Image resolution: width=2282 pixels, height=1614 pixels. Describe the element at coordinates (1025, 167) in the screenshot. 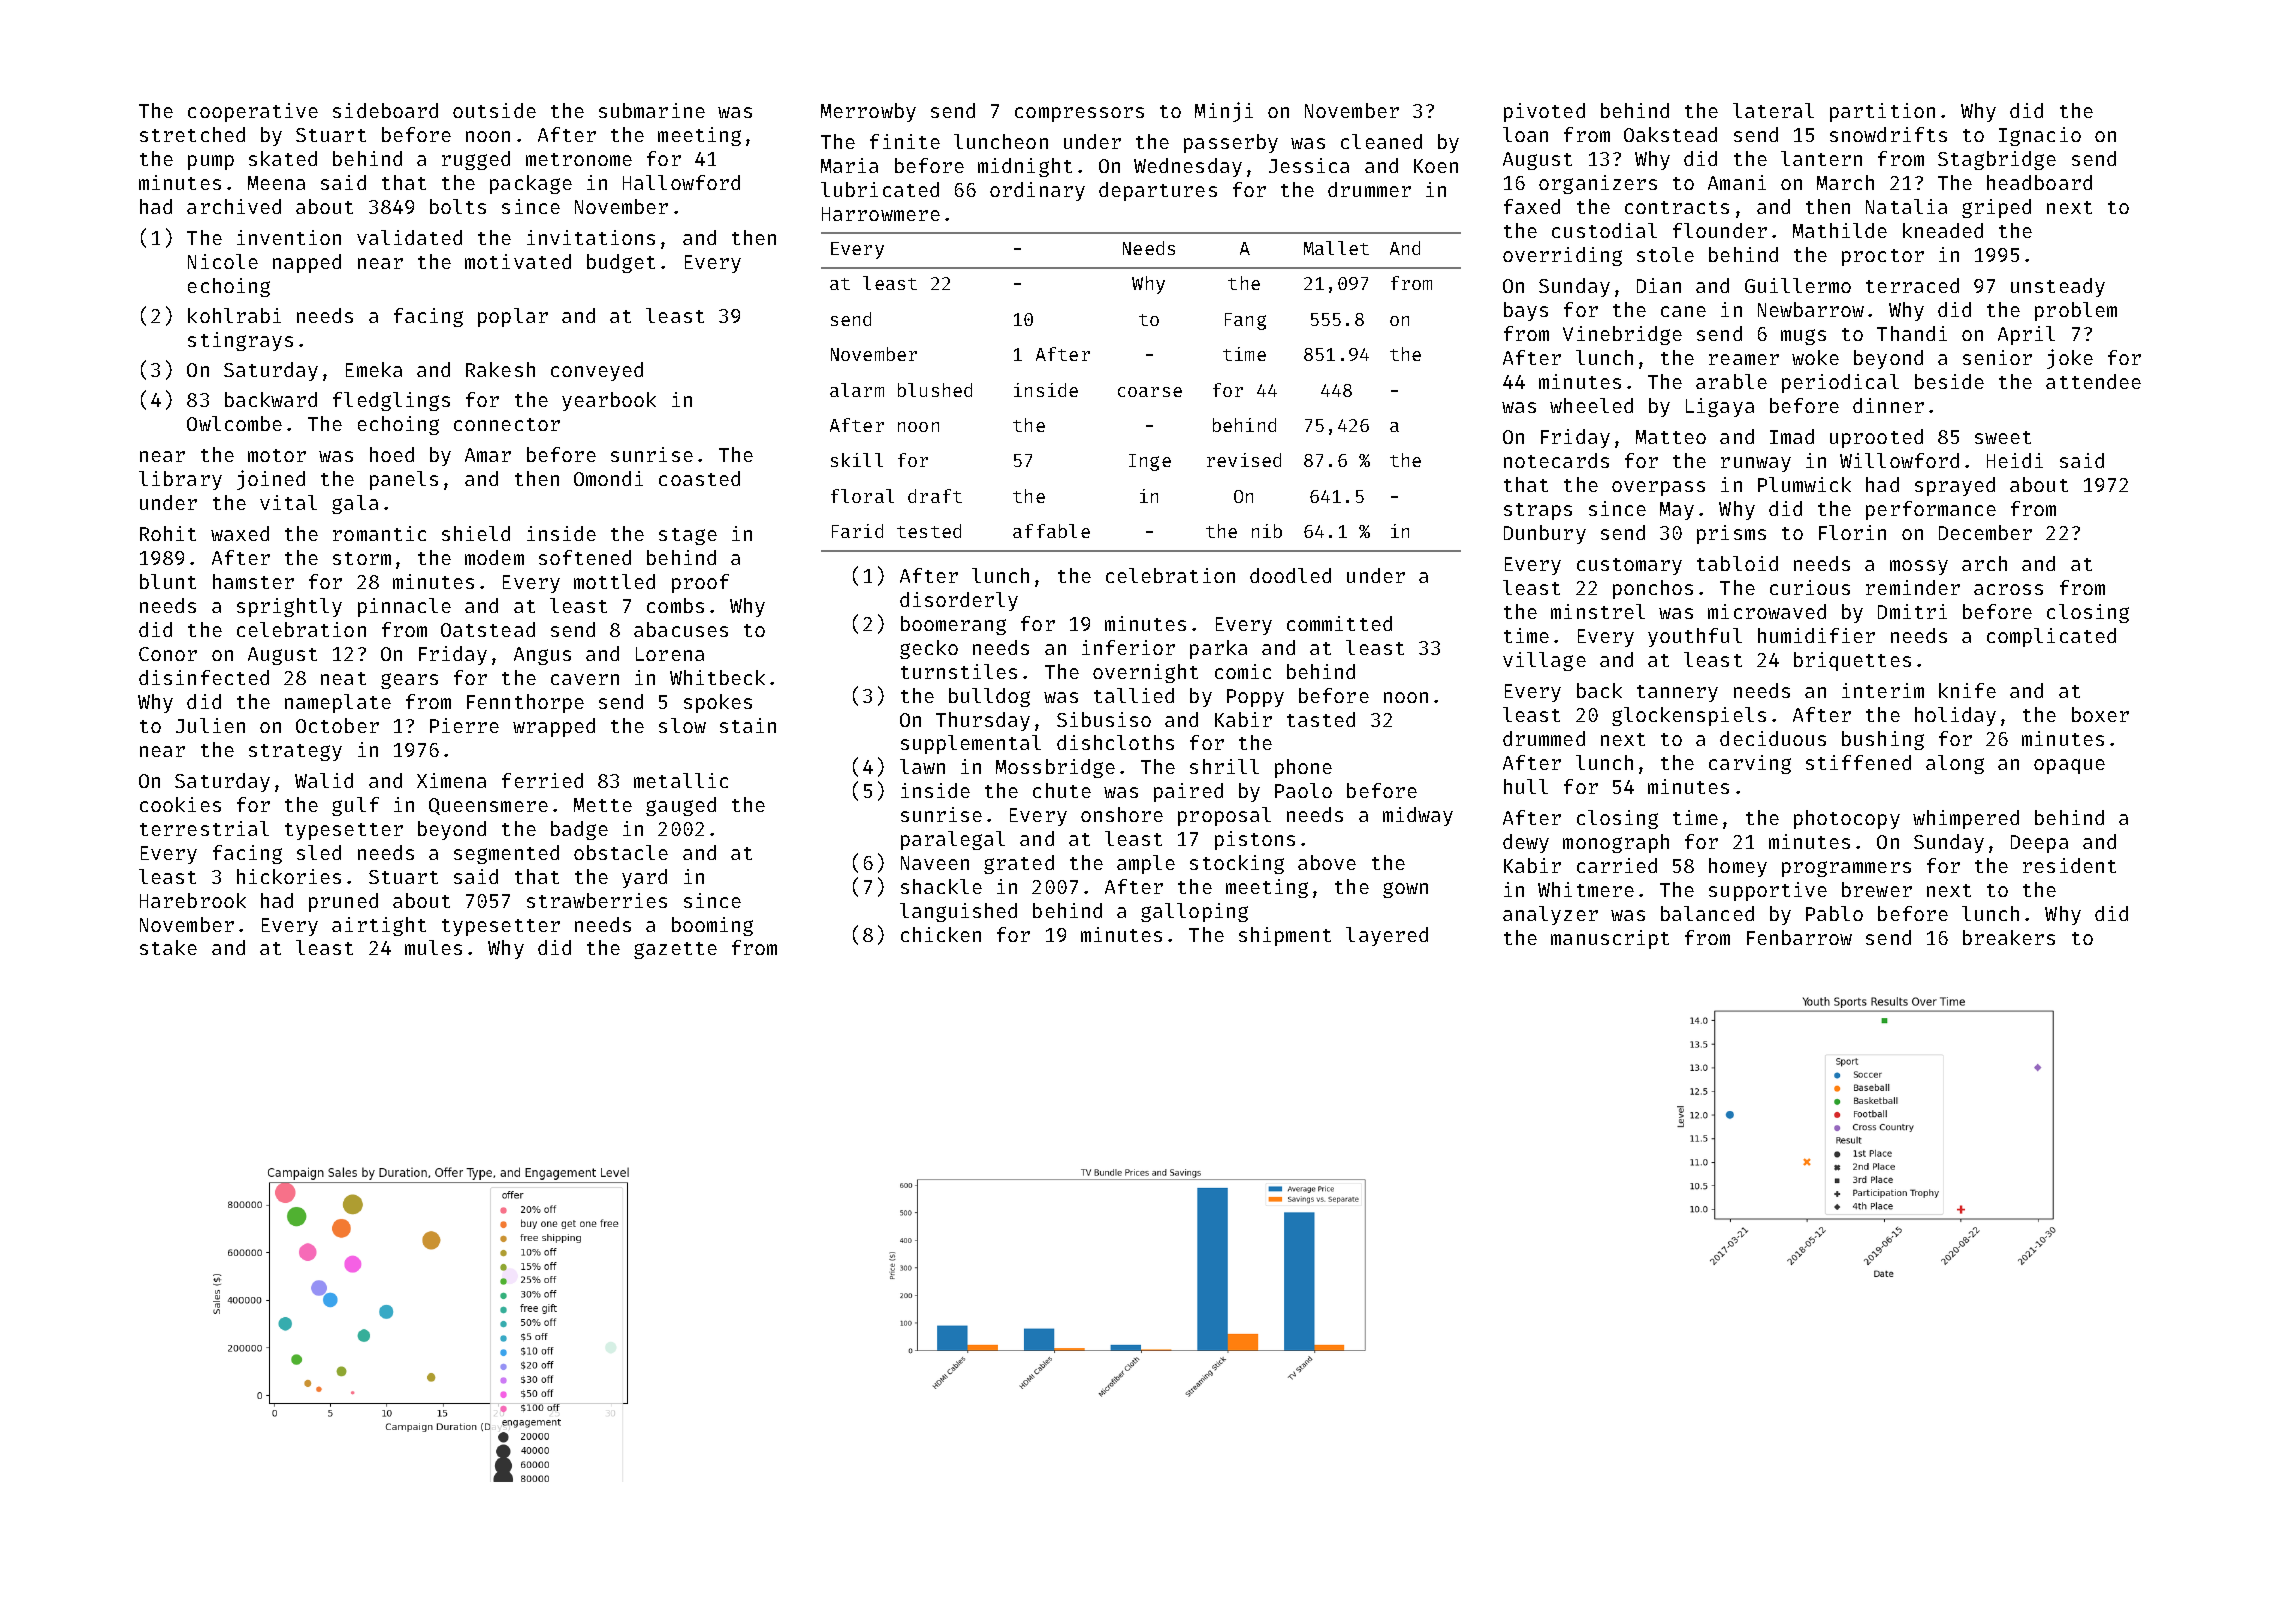

I see `midnight` at that location.
